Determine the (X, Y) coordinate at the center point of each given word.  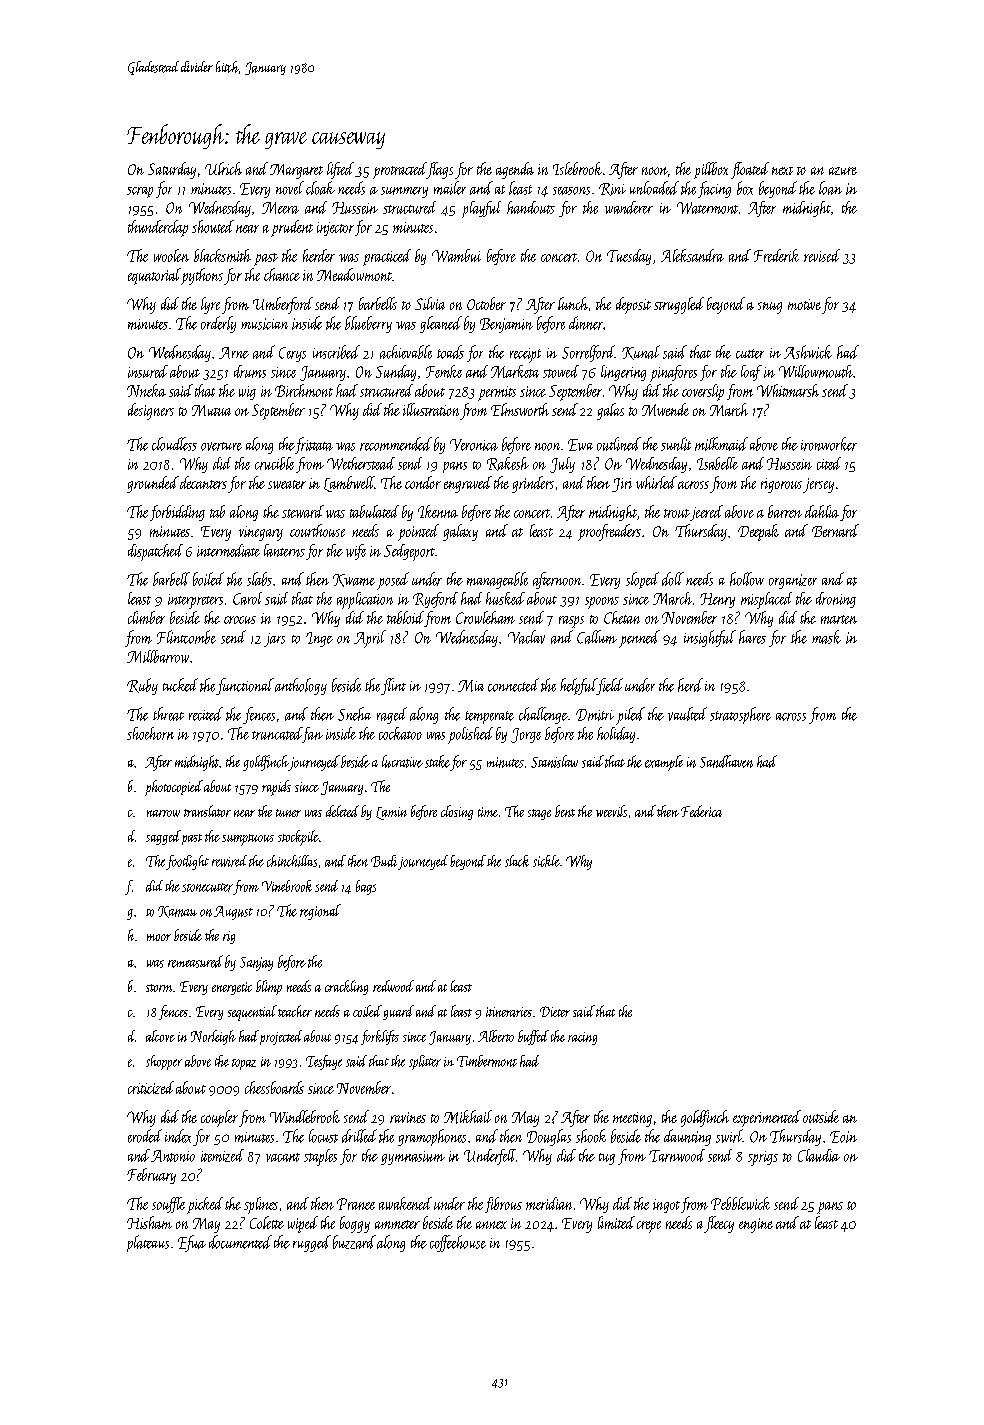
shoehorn (150, 733)
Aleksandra (692, 255)
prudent (292, 228)
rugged (312, 1243)
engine (756, 1225)
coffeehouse (458, 1243)
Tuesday (629, 257)
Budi (384, 861)
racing (582, 1038)
